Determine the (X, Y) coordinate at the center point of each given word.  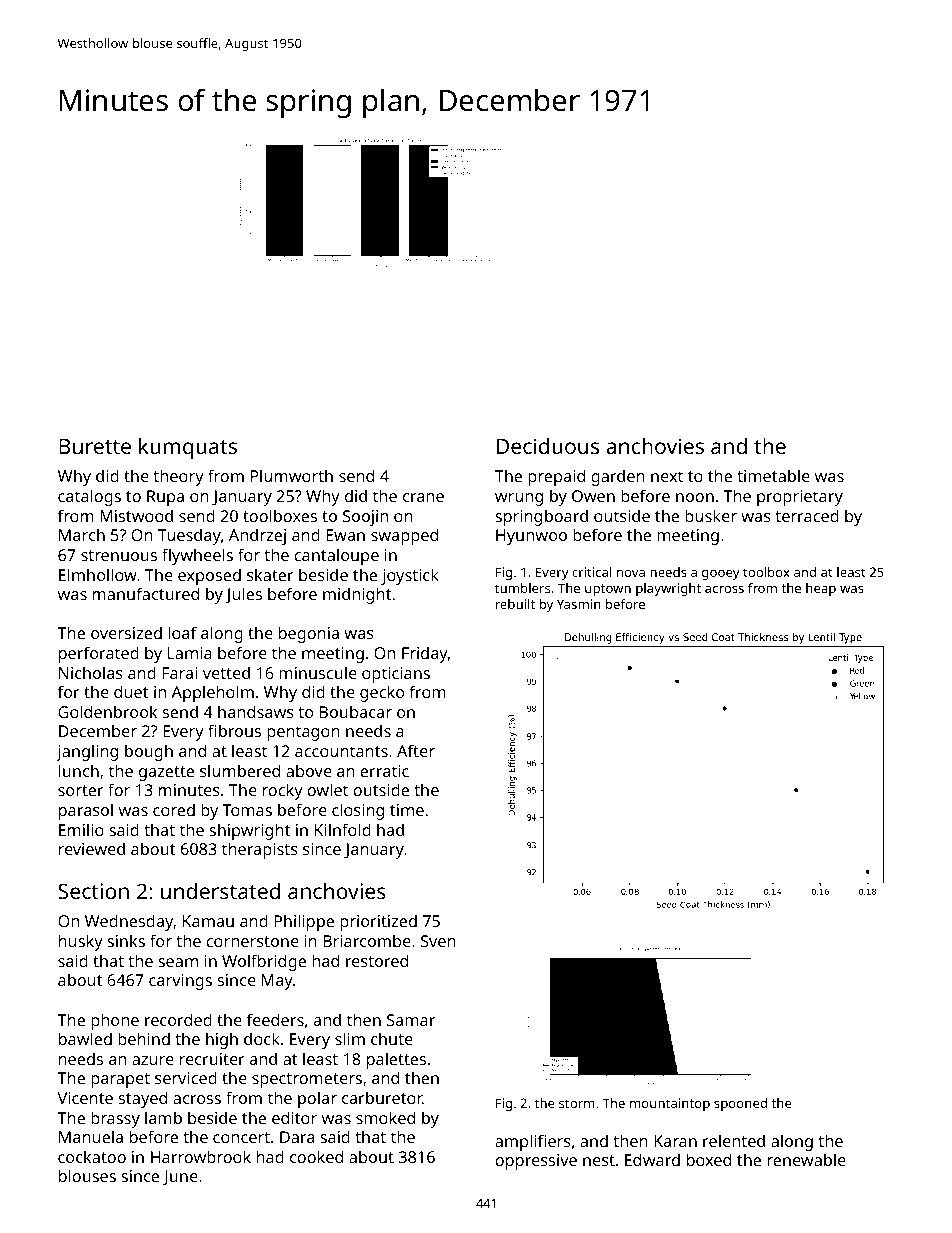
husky (81, 942)
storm (577, 1103)
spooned (740, 1104)
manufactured (146, 593)
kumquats (188, 448)
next (667, 476)
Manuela (91, 1136)
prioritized (378, 922)
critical (592, 572)
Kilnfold (343, 829)
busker (711, 515)
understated (220, 891)
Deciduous (548, 446)
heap (821, 589)
